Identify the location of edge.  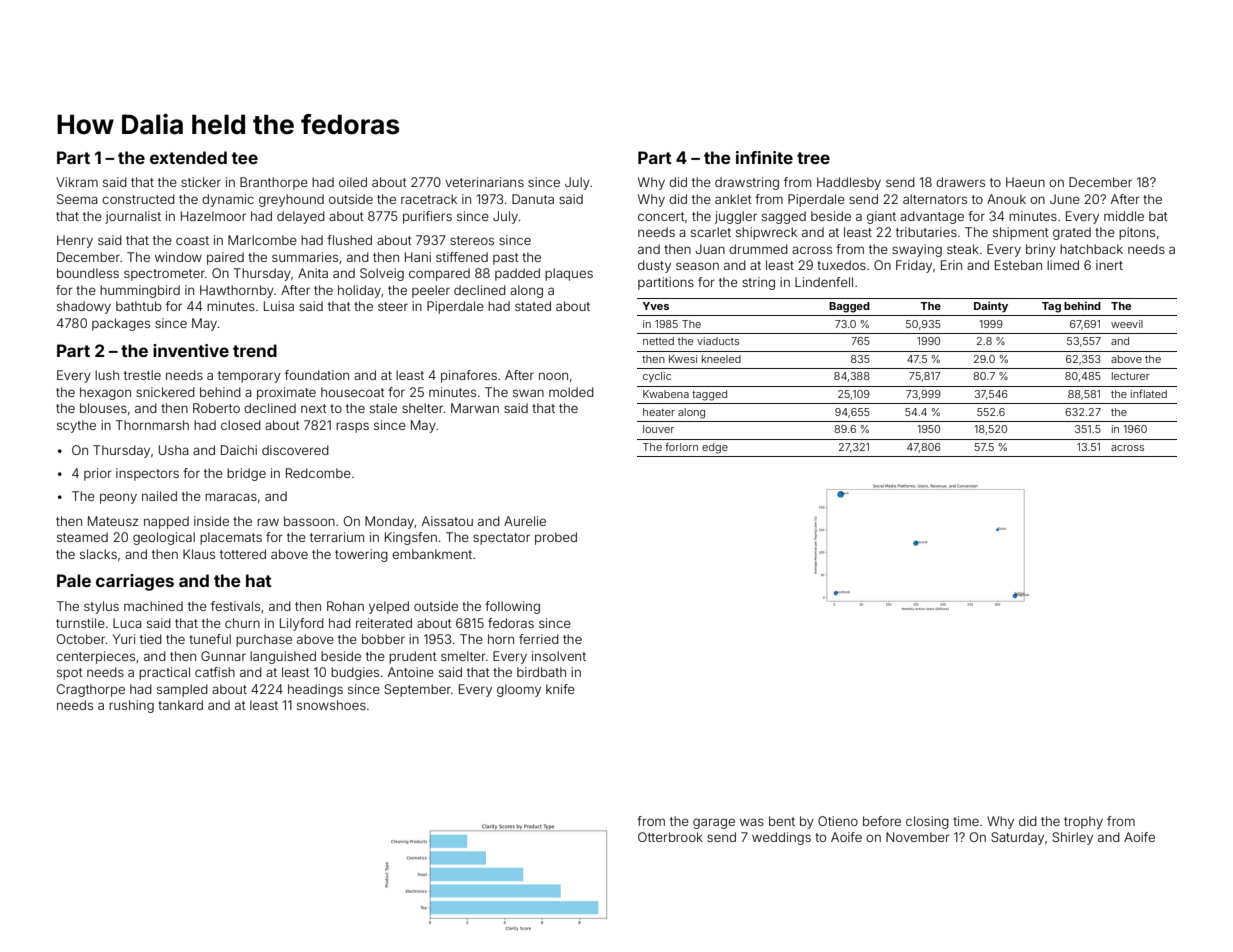
(715, 448).
